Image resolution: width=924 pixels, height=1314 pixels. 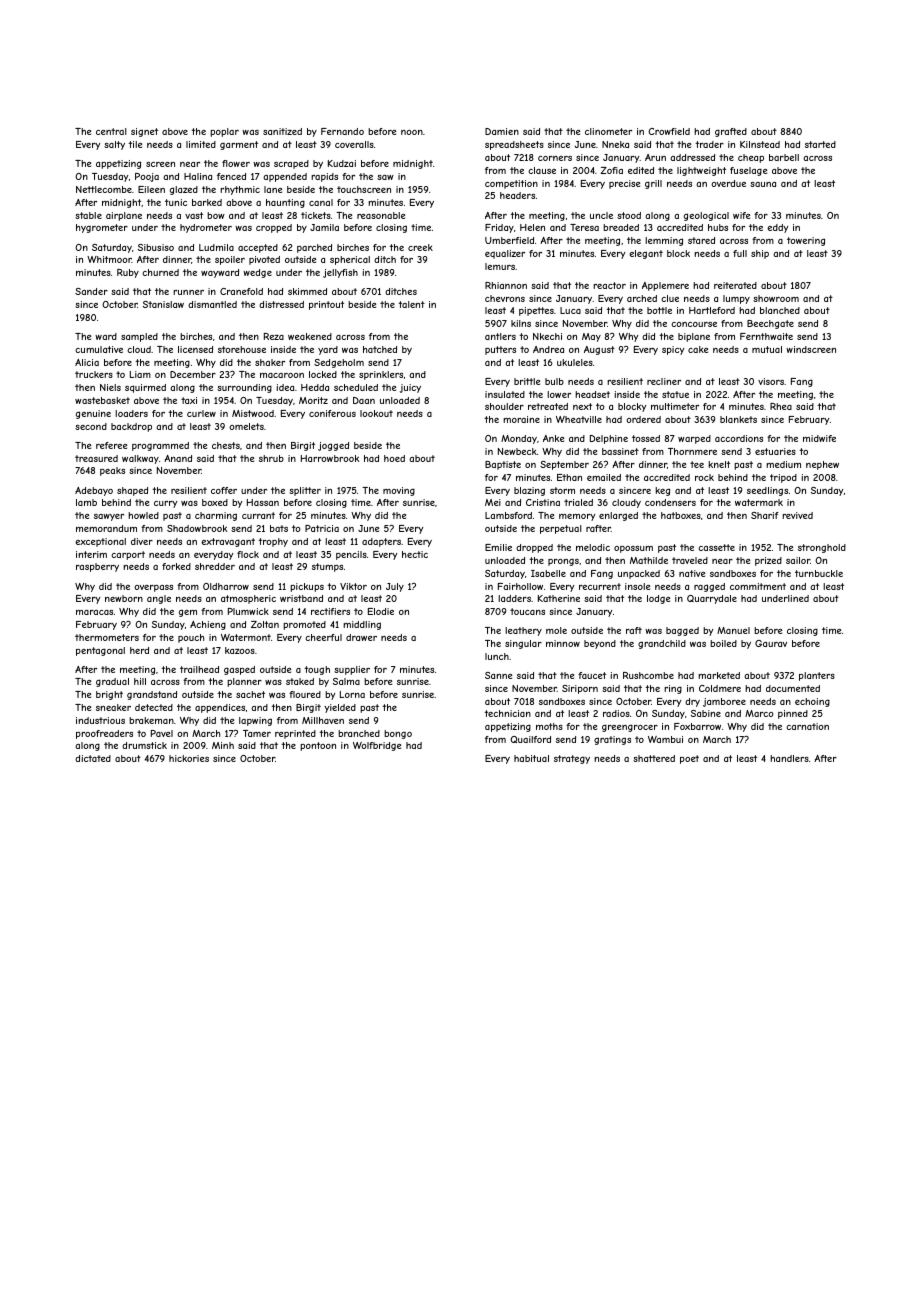 I want to click on started, so click(x=820, y=144).
